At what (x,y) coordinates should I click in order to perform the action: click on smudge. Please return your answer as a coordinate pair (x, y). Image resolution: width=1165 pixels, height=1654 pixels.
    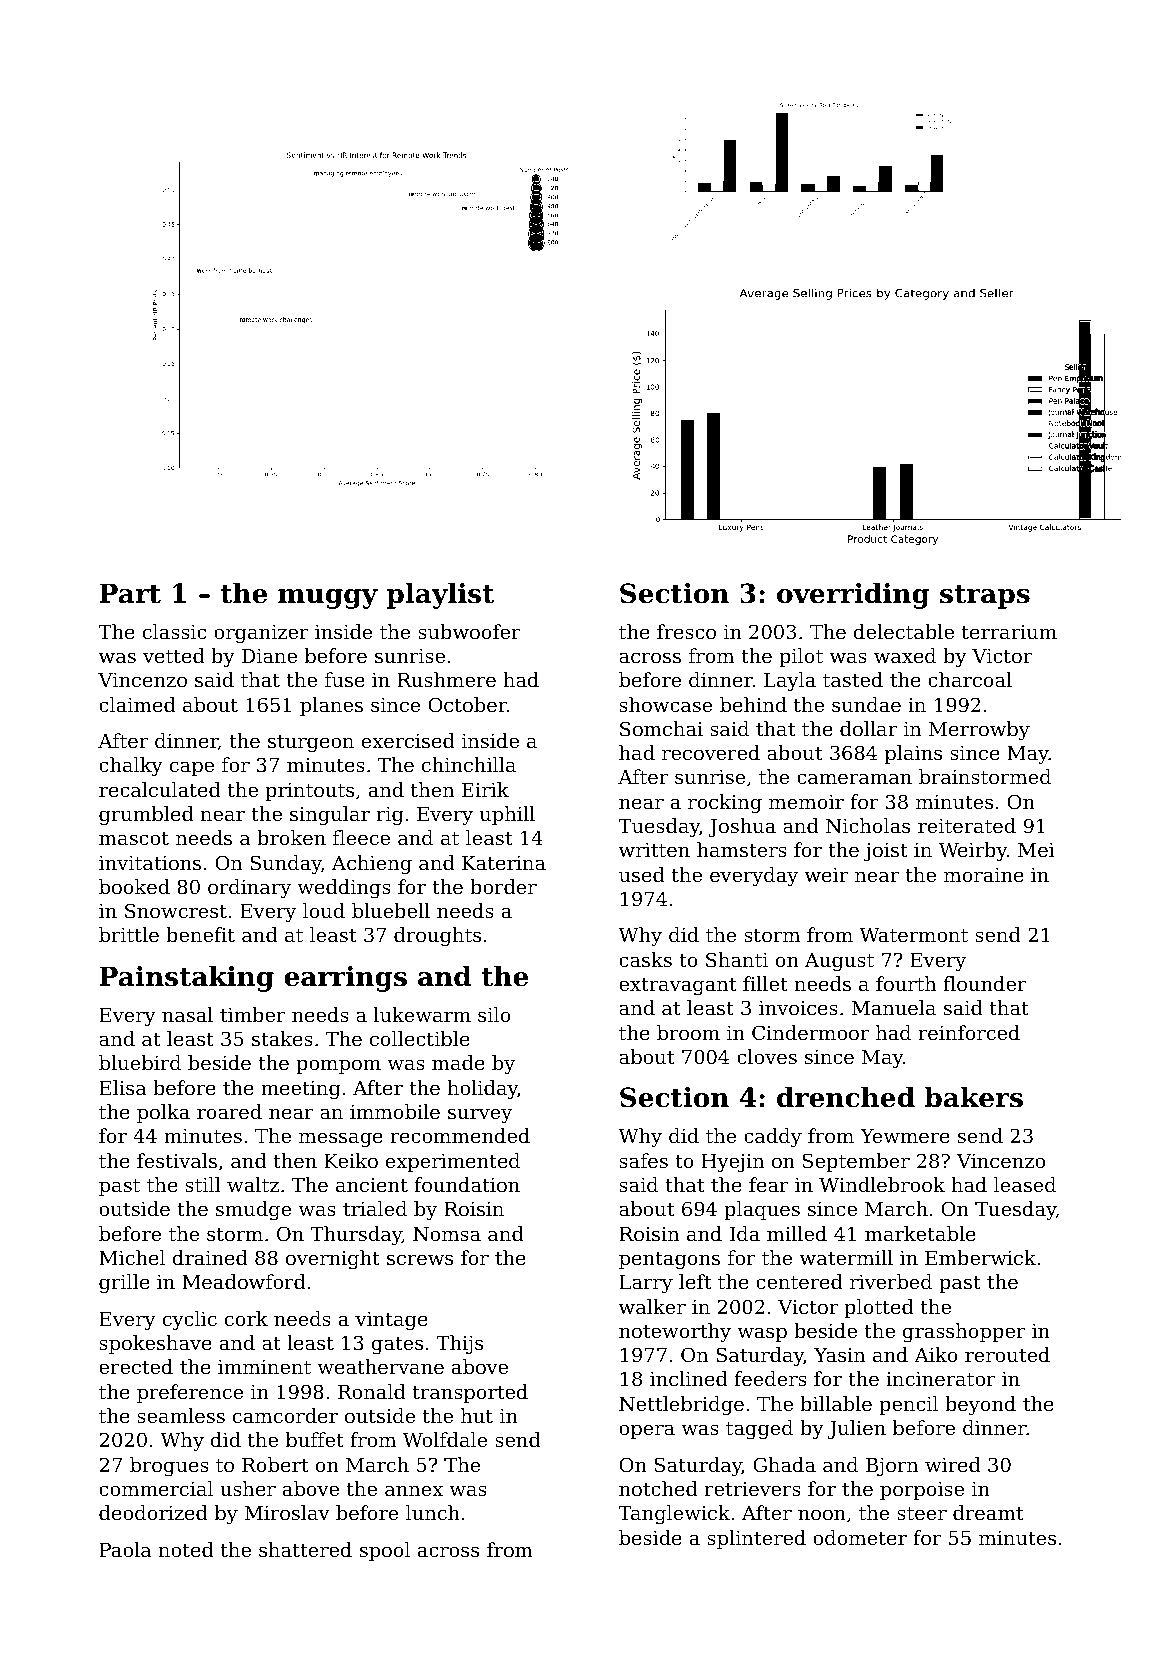
    Looking at the image, I should click on (253, 1211).
